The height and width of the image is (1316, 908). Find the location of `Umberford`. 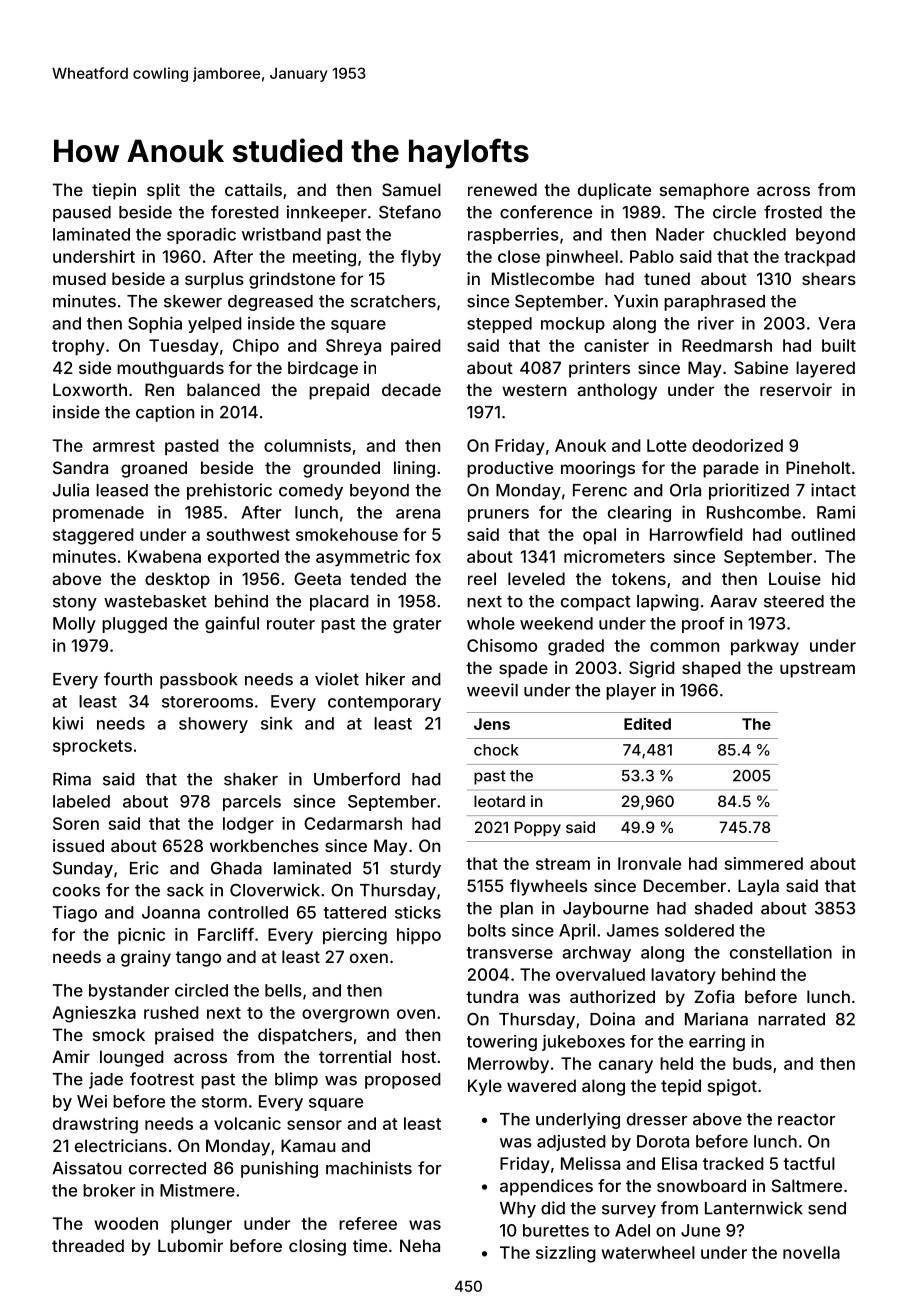

Umberford is located at coordinates (357, 779).
